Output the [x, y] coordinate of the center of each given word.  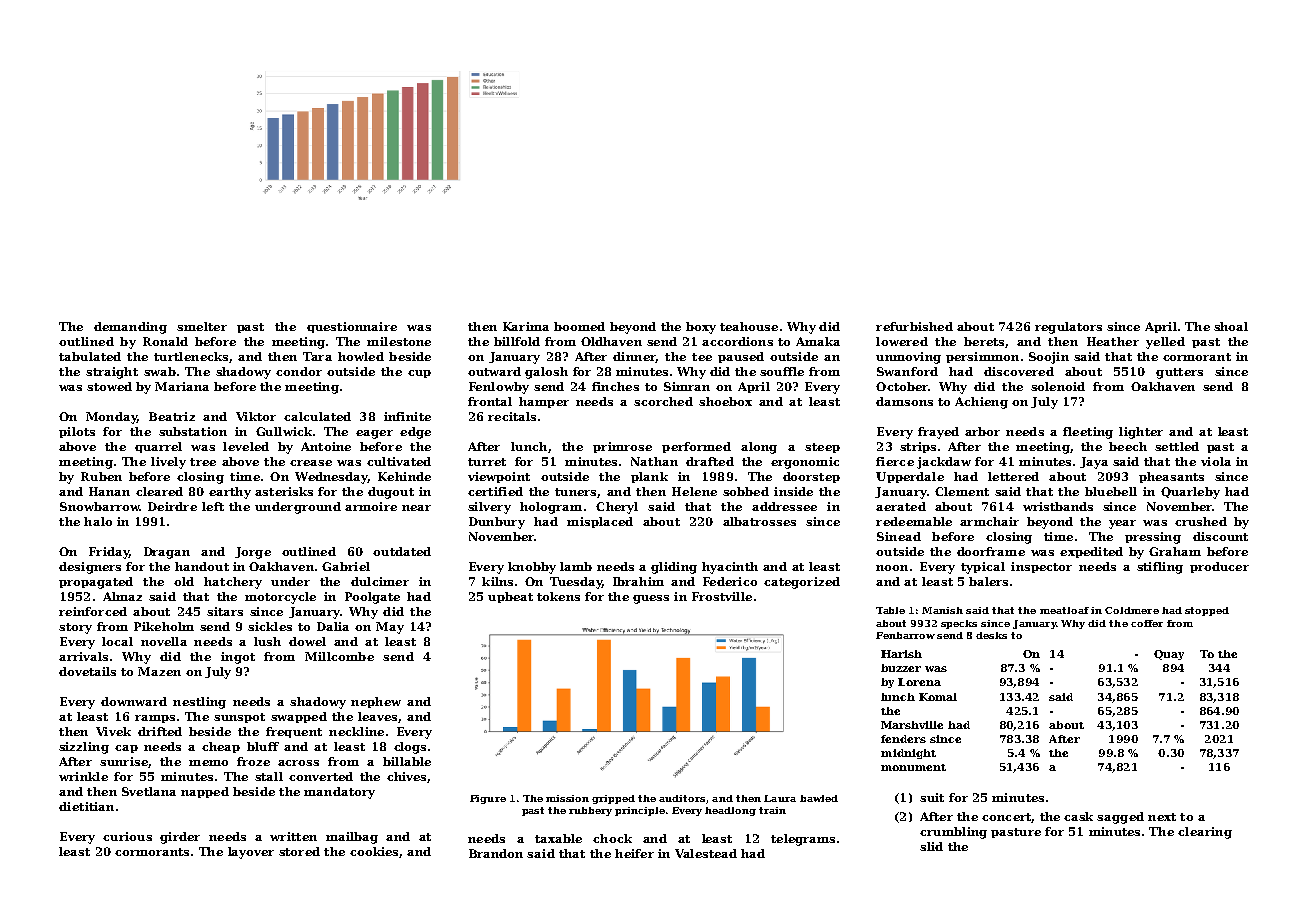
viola [1216, 461]
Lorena [919, 682]
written [293, 836]
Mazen [159, 671]
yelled [1165, 343]
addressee [784, 506]
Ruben [101, 476]
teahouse [749, 326]
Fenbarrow [905, 635]
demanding [130, 328]
